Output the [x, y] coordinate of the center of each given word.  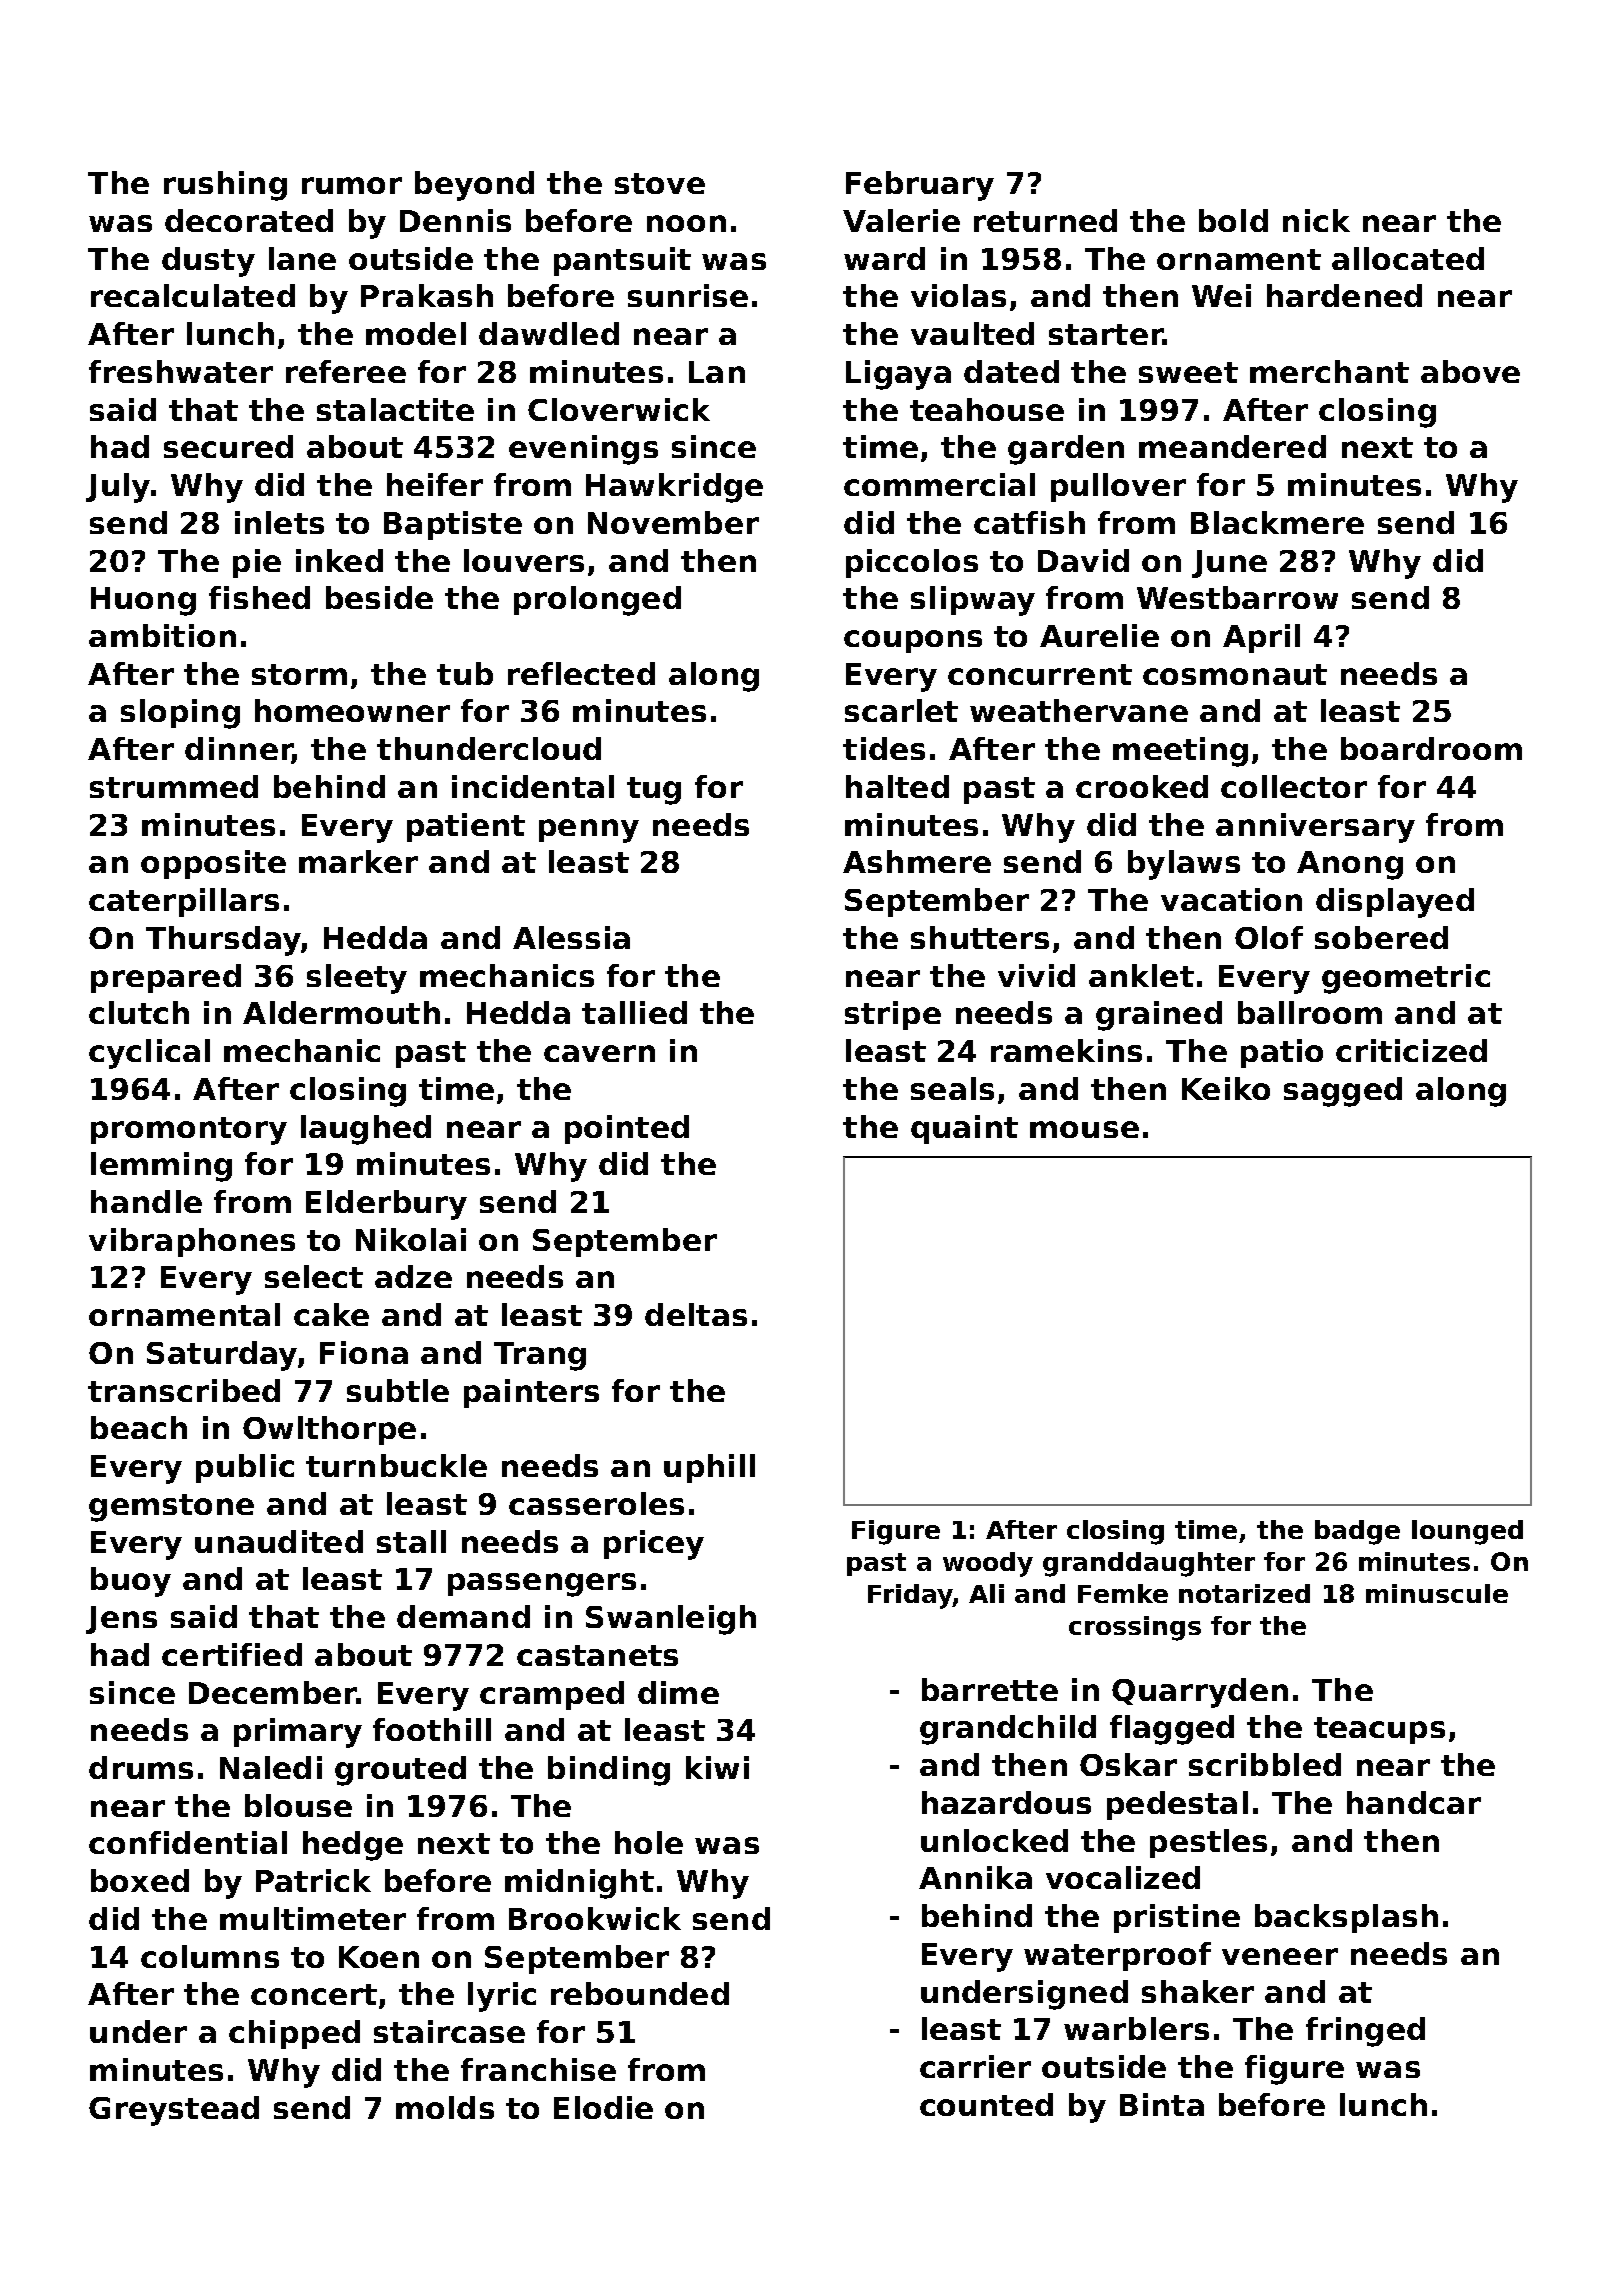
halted [897, 786]
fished [259, 597]
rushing [225, 186]
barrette [990, 1689]
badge [1357, 1532]
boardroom [1431, 748]
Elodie [603, 2107]
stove [660, 183]
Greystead [174, 2111]
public [245, 1468]
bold [1233, 220]
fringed [1365, 2032]
